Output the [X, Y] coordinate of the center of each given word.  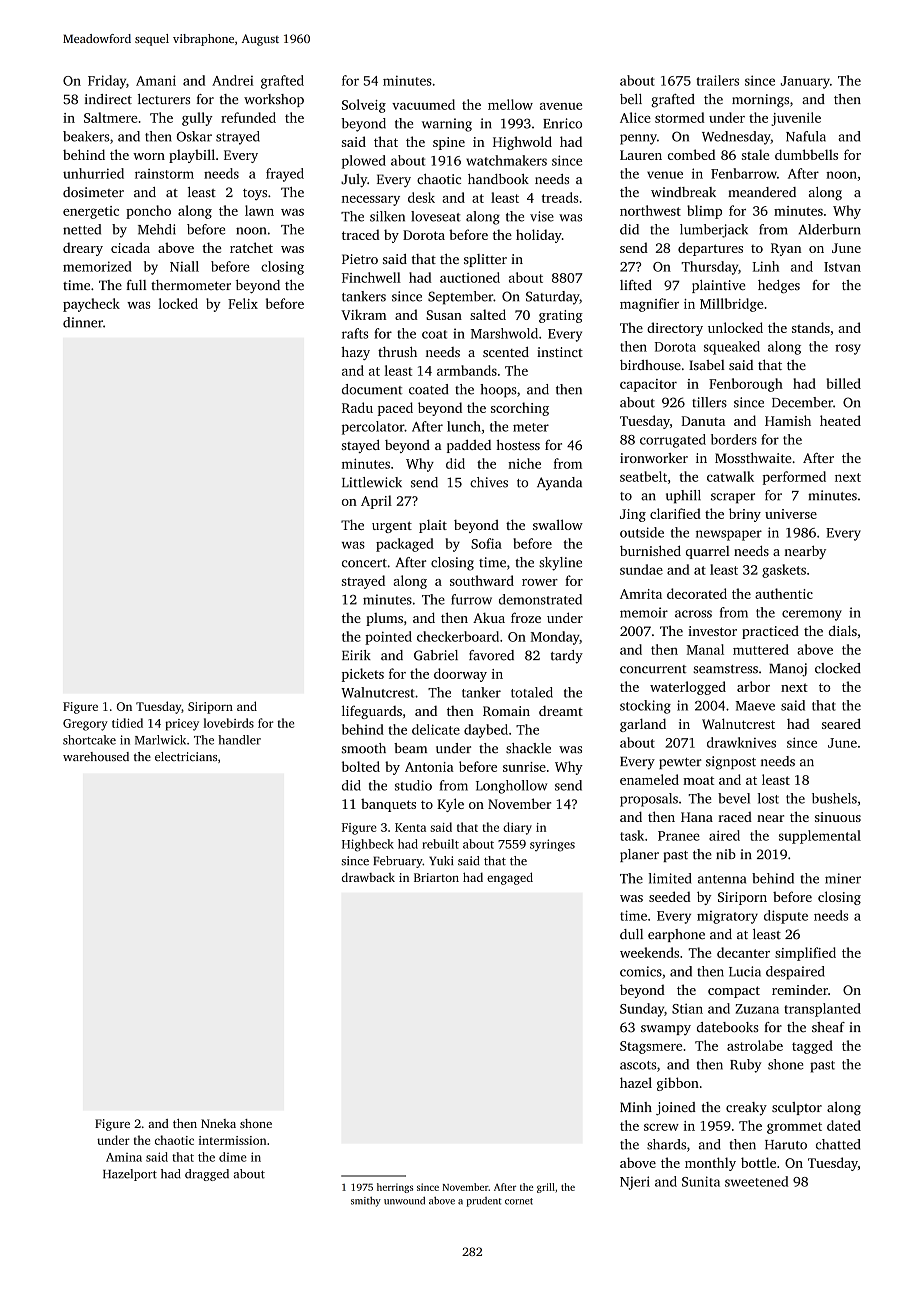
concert [364, 563]
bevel [734, 798]
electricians [186, 756]
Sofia [486, 543]
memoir [644, 612]
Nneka [218, 1123]
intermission [232, 1140]
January [805, 82]
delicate [436, 729]
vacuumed [423, 104]
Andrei [232, 80]
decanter [743, 952]
